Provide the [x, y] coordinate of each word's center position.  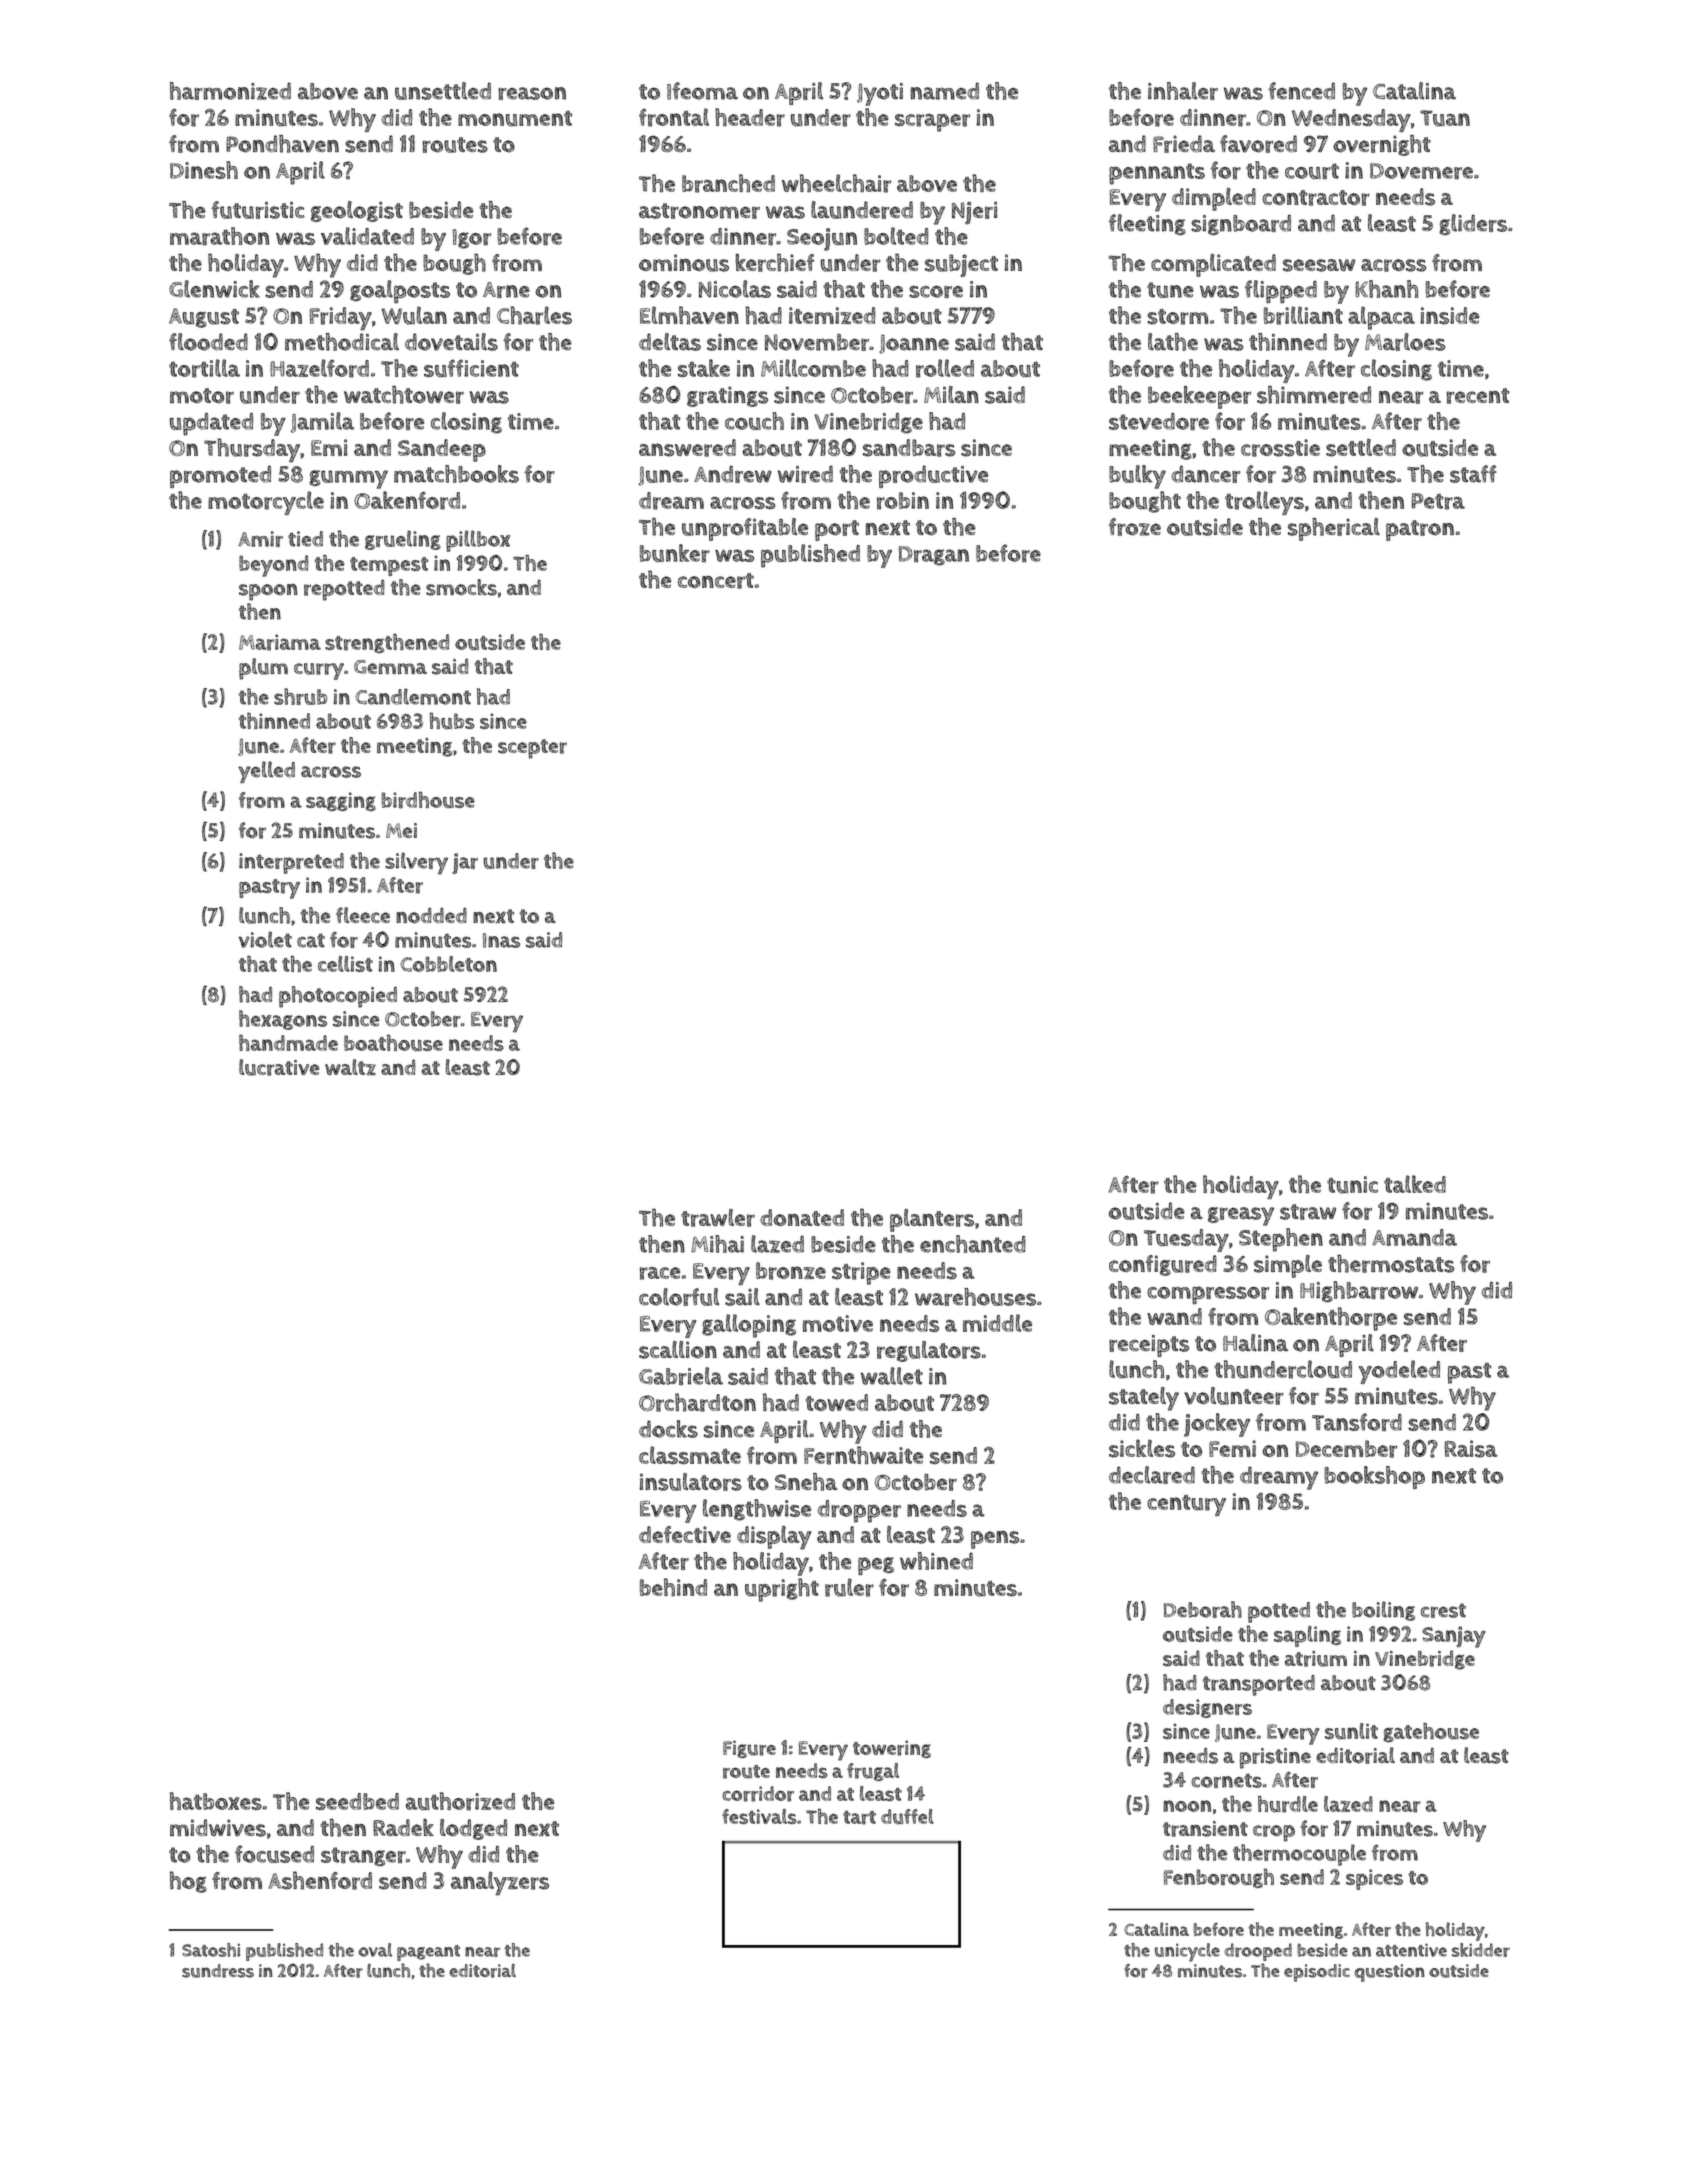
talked [1415, 1184]
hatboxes [216, 1801]
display [774, 1538]
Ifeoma [702, 91]
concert [716, 581]
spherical [1334, 529]
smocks [461, 587]
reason [532, 93]
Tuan [1445, 118]
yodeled [1399, 1372]
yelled [266, 772]
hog [188, 1882]
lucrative [279, 1067]
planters [932, 1220]
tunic [1352, 1185]
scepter [532, 749]
